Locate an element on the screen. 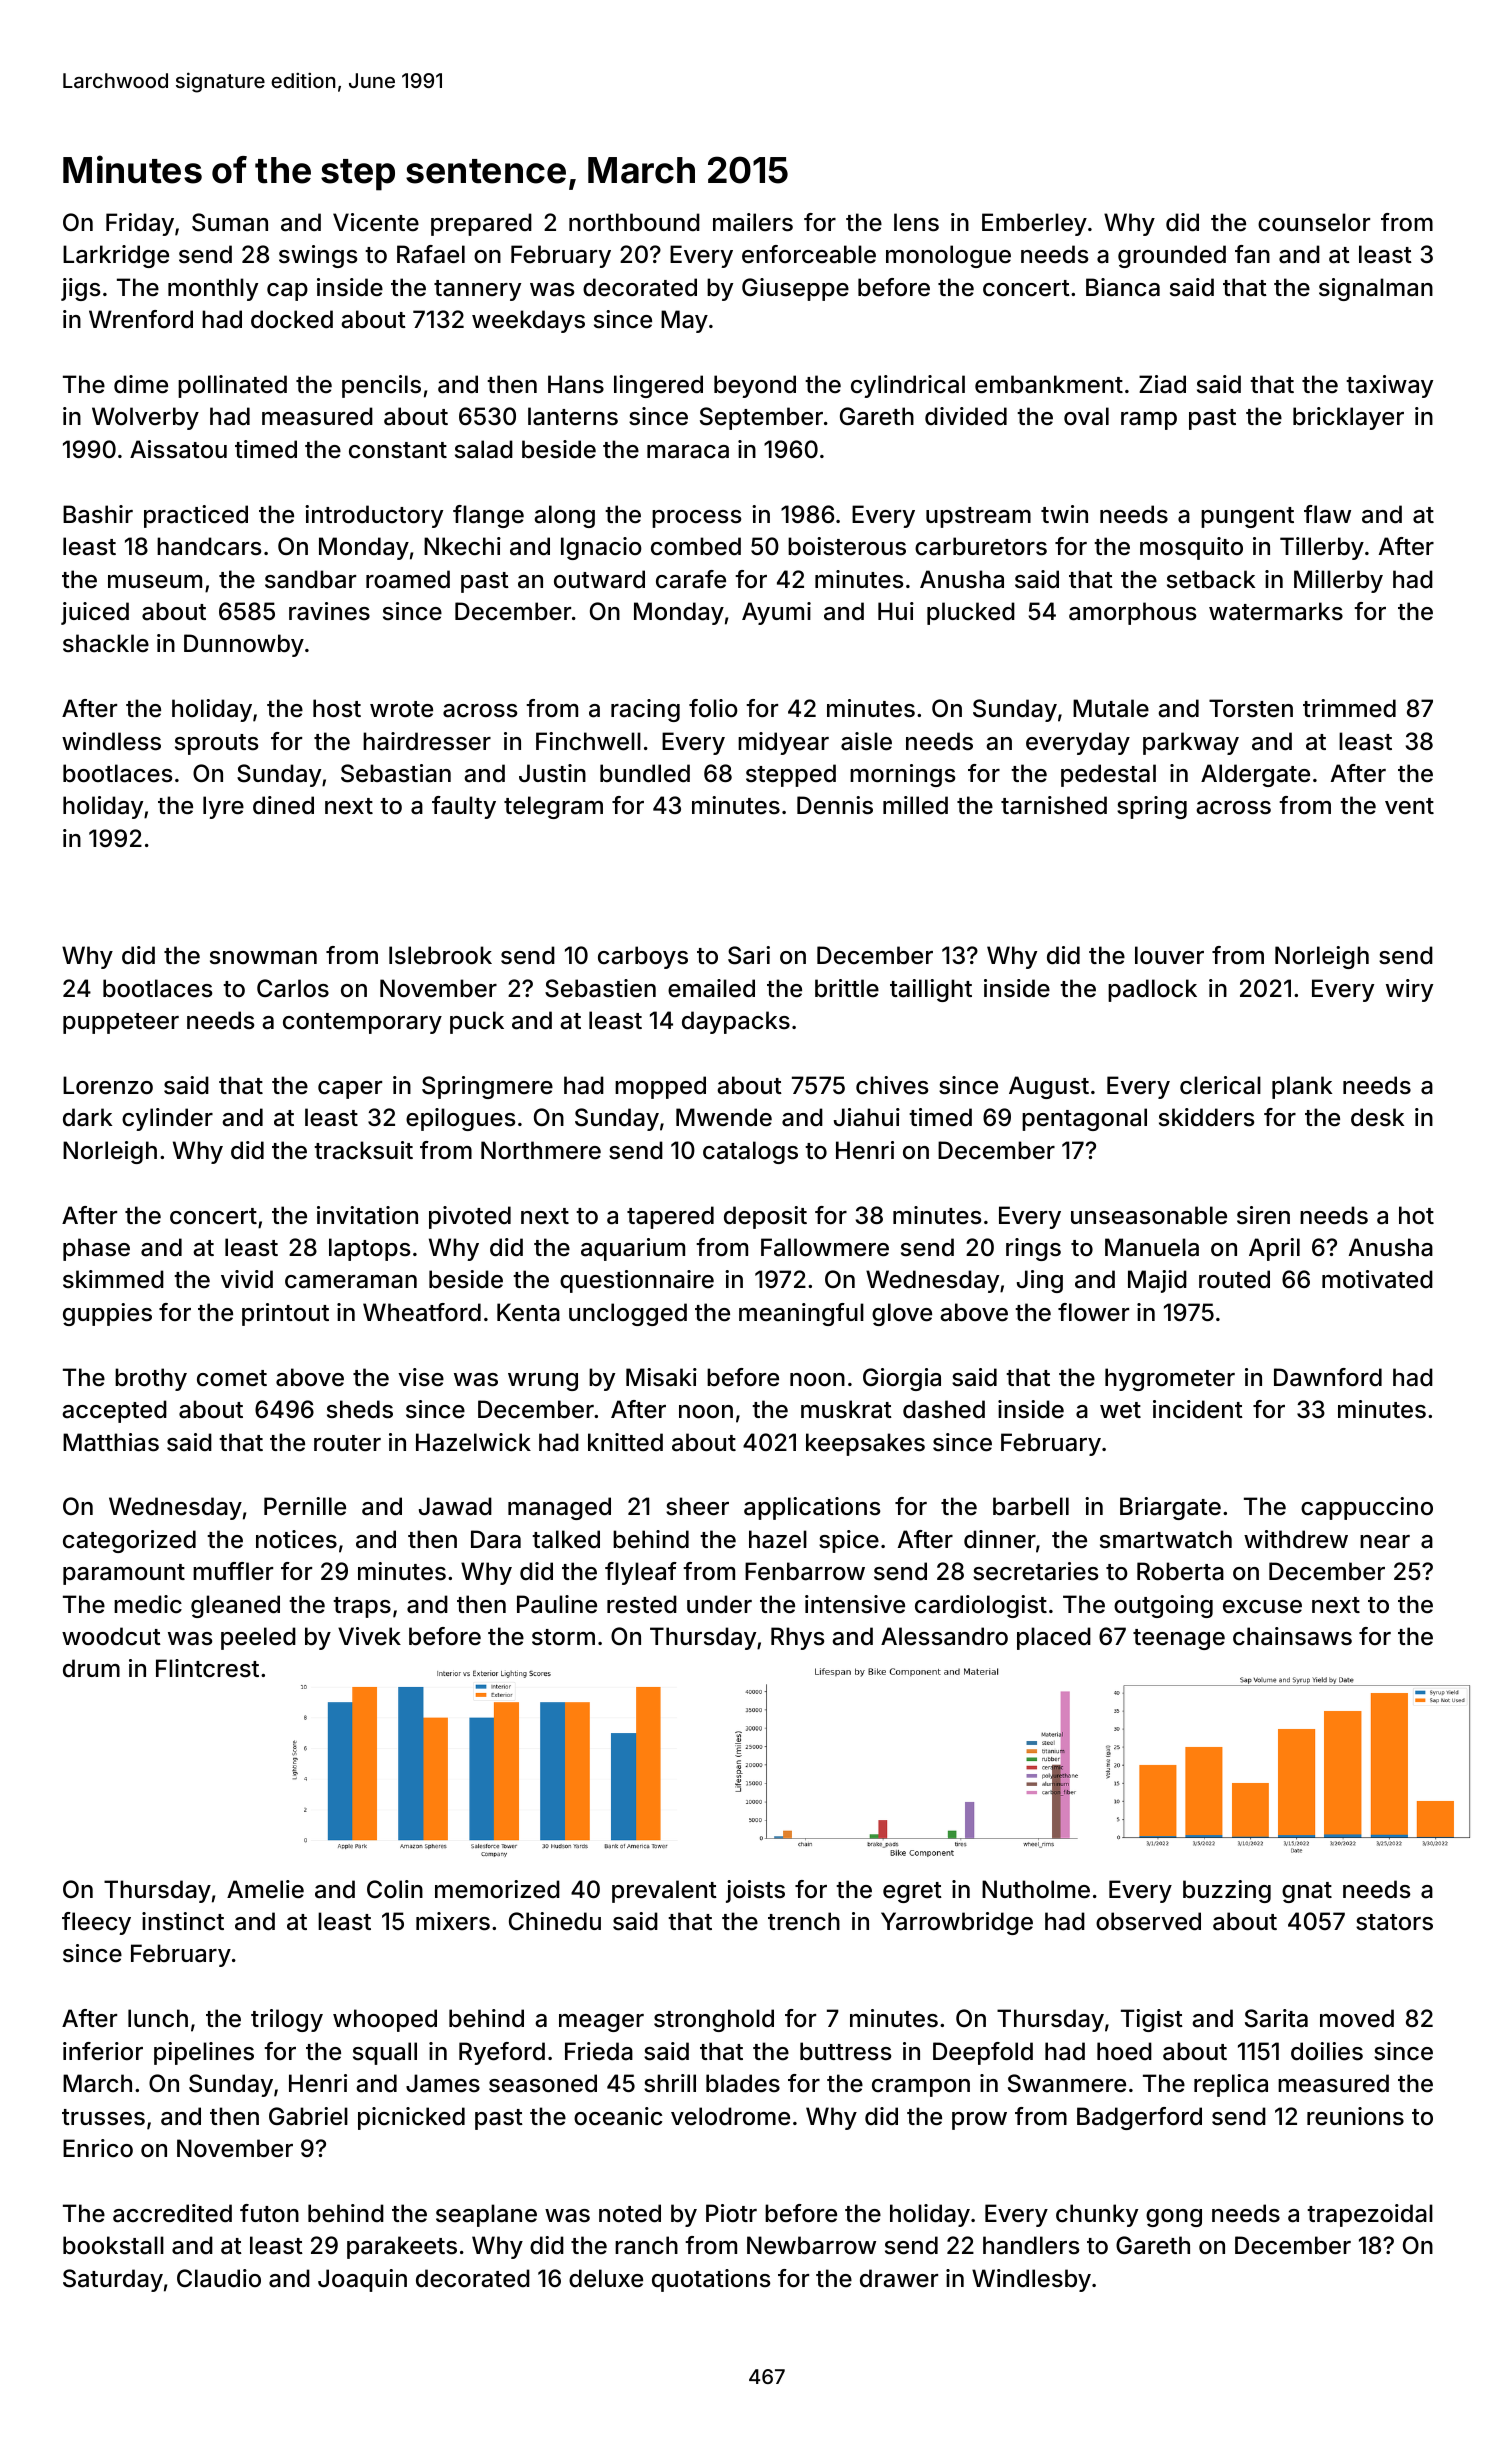 This screenshot has width=1496, height=2464. Briargate is located at coordinates (1170, 1508).
